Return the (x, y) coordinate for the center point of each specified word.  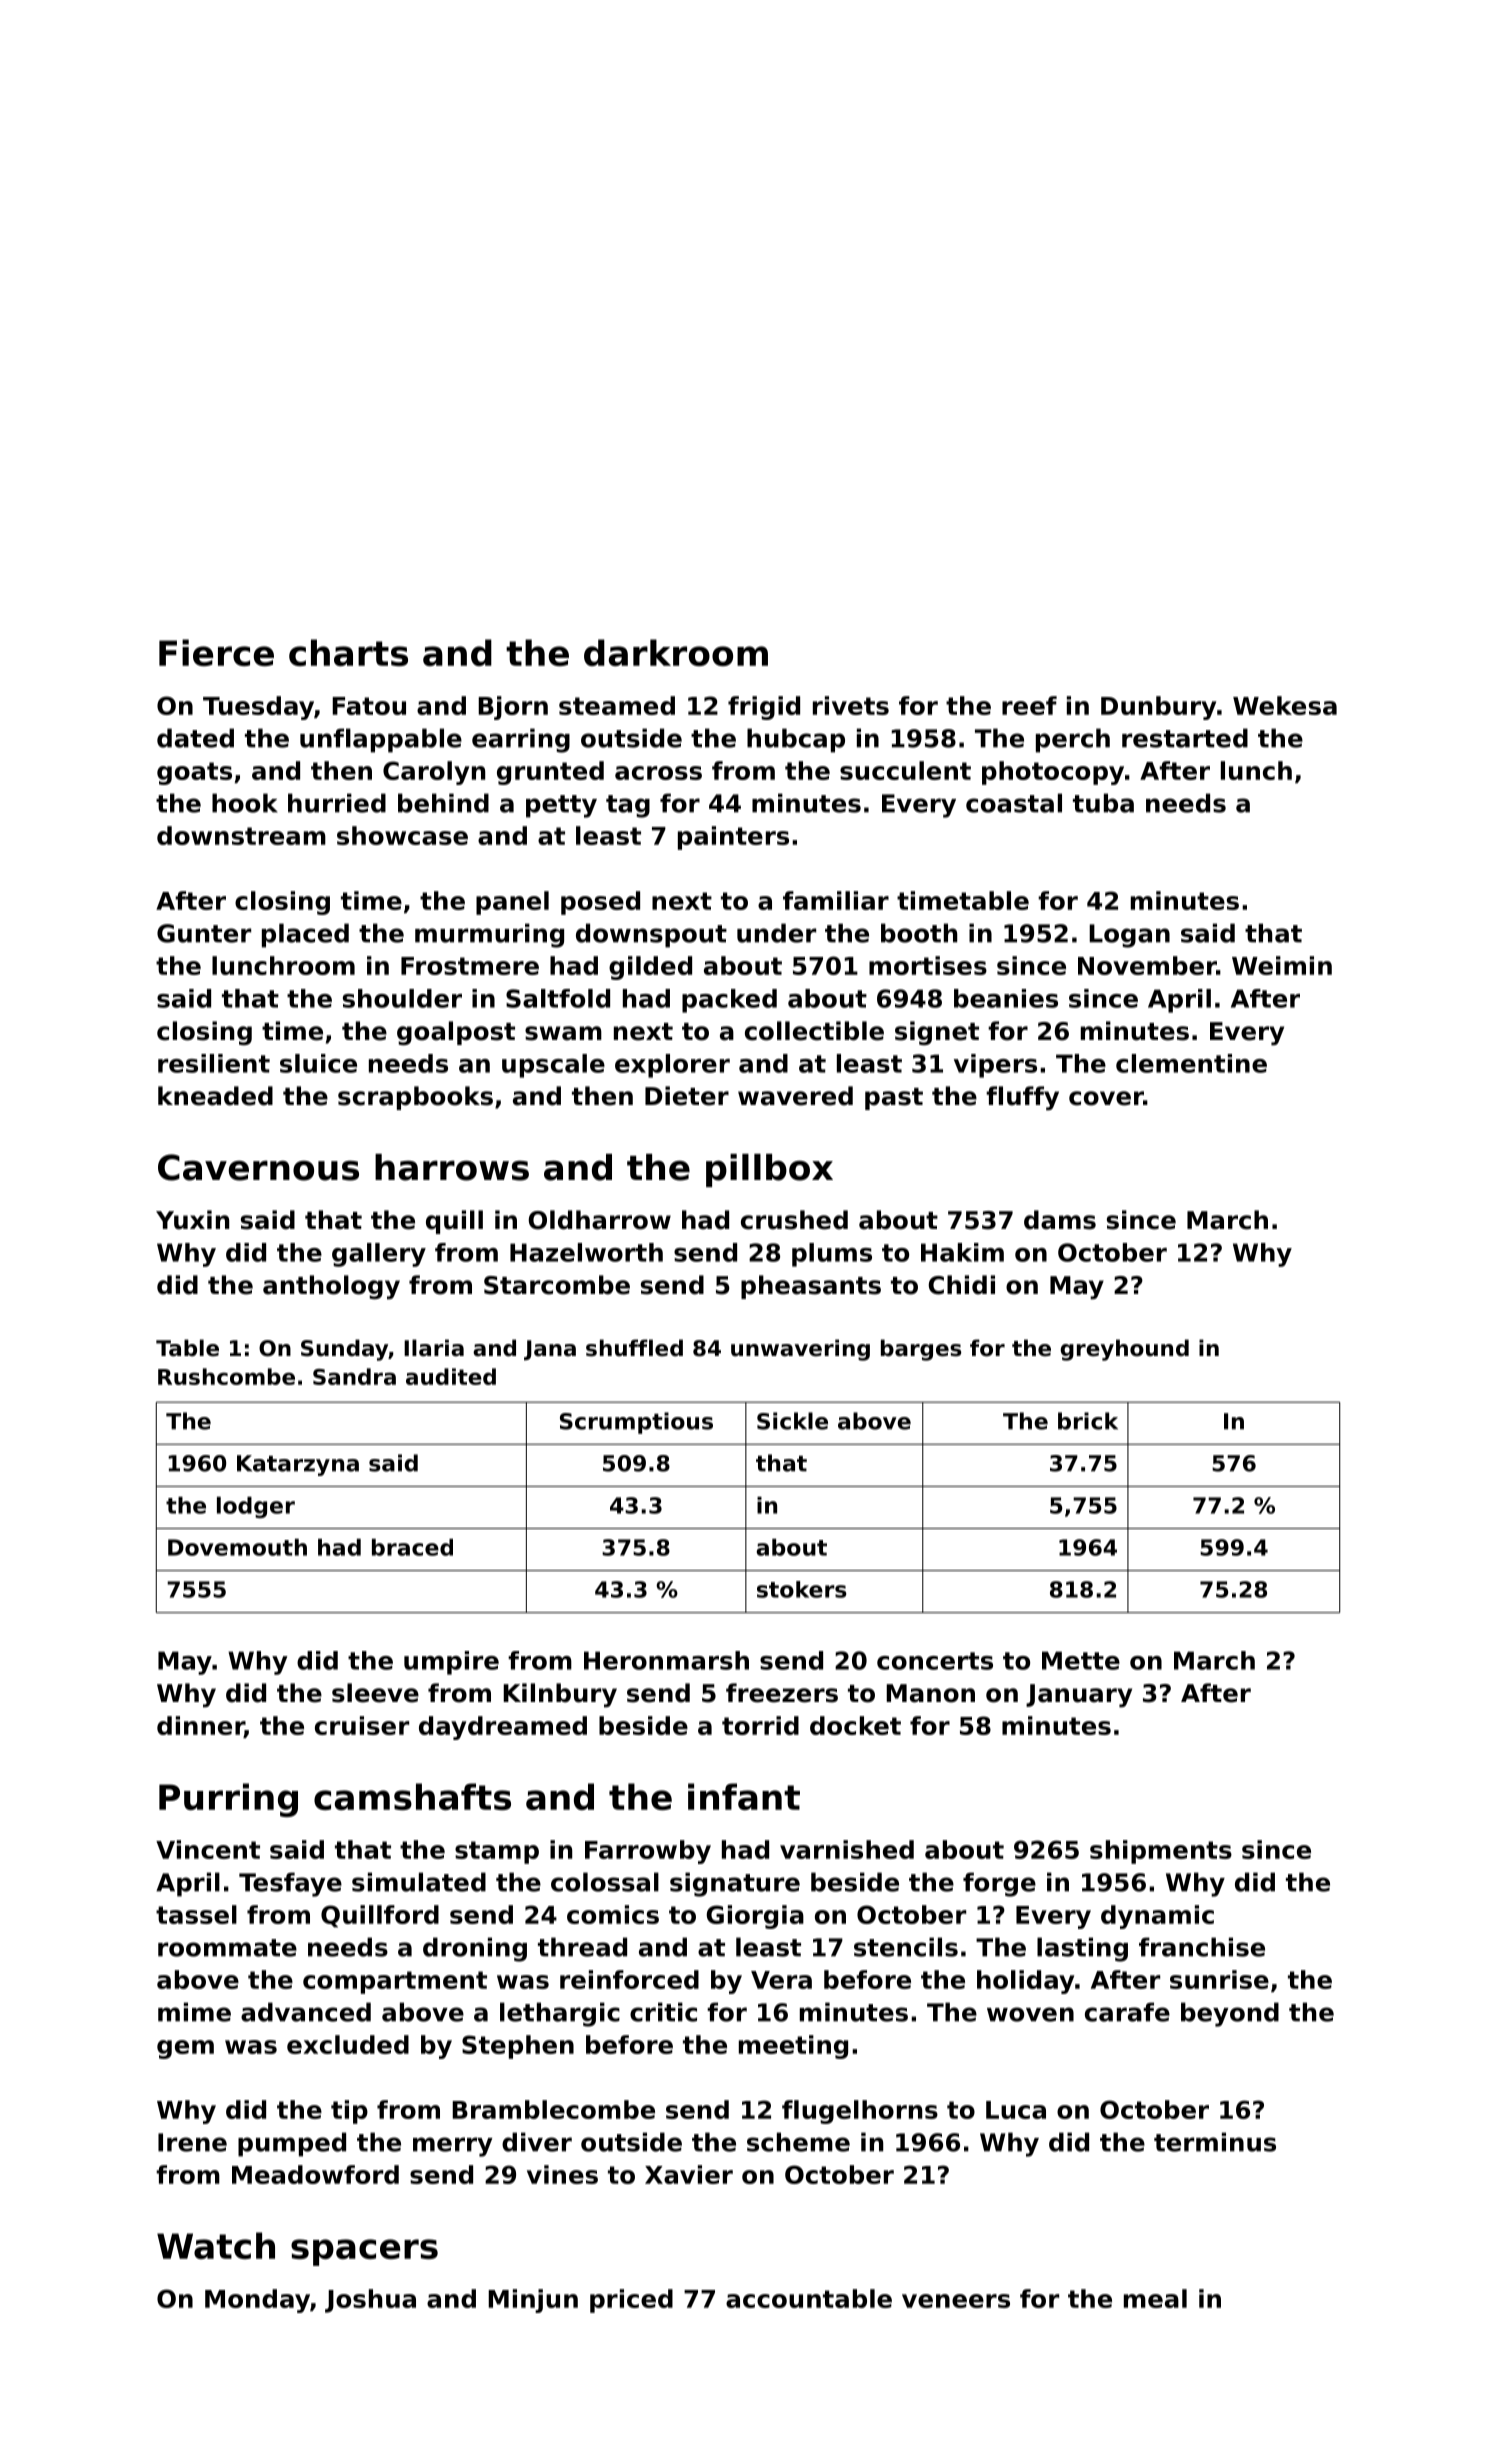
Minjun (533, 2301)
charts (348, 652)
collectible (814, 1031)
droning (475, 1949)
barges (921, 1350)
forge (999, 1884)
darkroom (676, 652)
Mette (1081, 1660)
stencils (906, 1947)
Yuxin (192, 1220)
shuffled (634, 1348)
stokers (802, 1589)
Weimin (1282, 965)
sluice (318, 1063)
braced (412, 1547)
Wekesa (1285, 705)
